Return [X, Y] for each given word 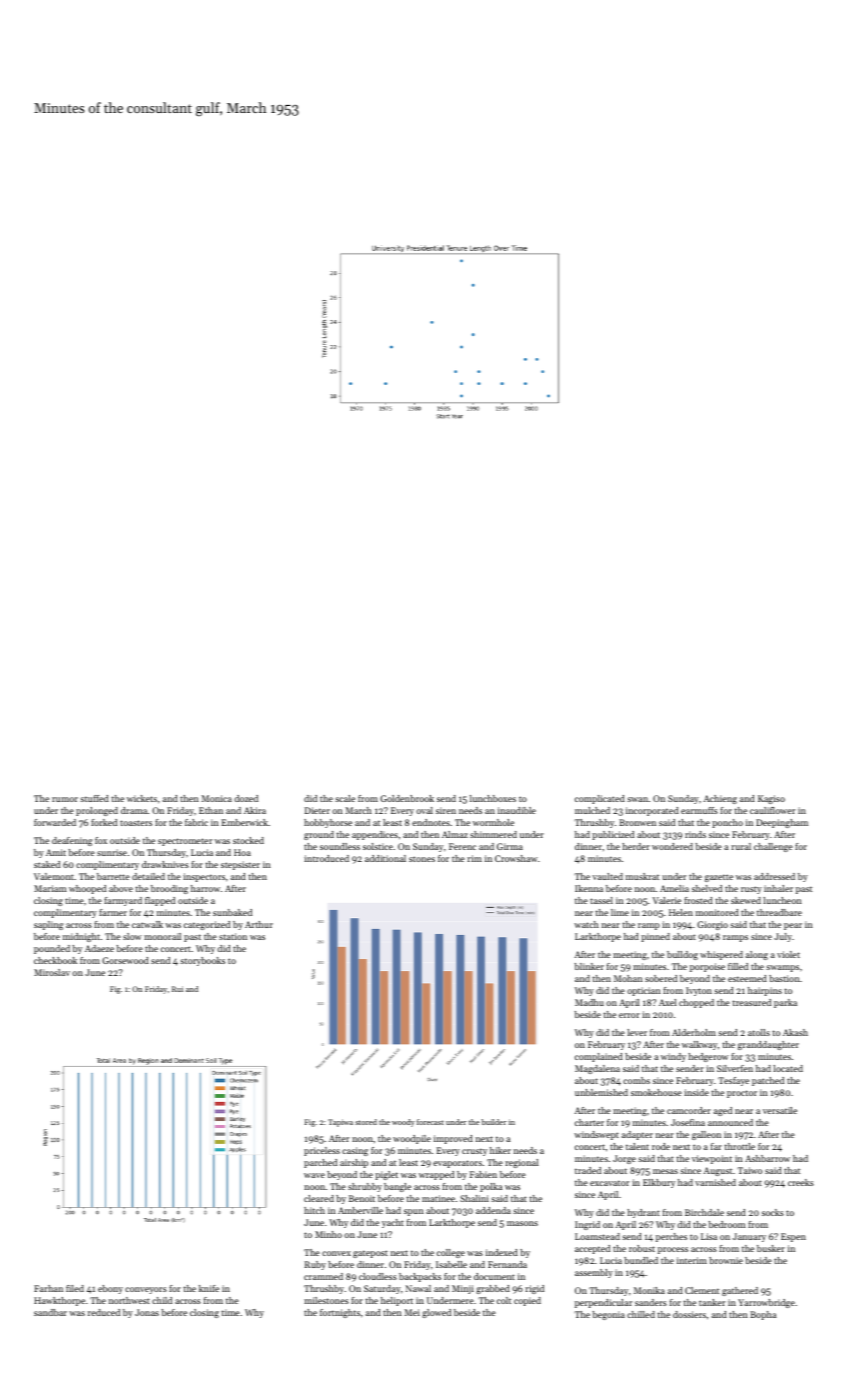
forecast [430, 1122]
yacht [393, 1223]
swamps [782, 968]
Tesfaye [733, 1081]
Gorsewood [125, 960]
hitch [314, 1210]
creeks [801, 1182]
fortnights [340, 1313]
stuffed [94, 798]
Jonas [147, 1312]
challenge [773, 847]
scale [345, 798]
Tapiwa [340, 1123]
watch [586, 924]
